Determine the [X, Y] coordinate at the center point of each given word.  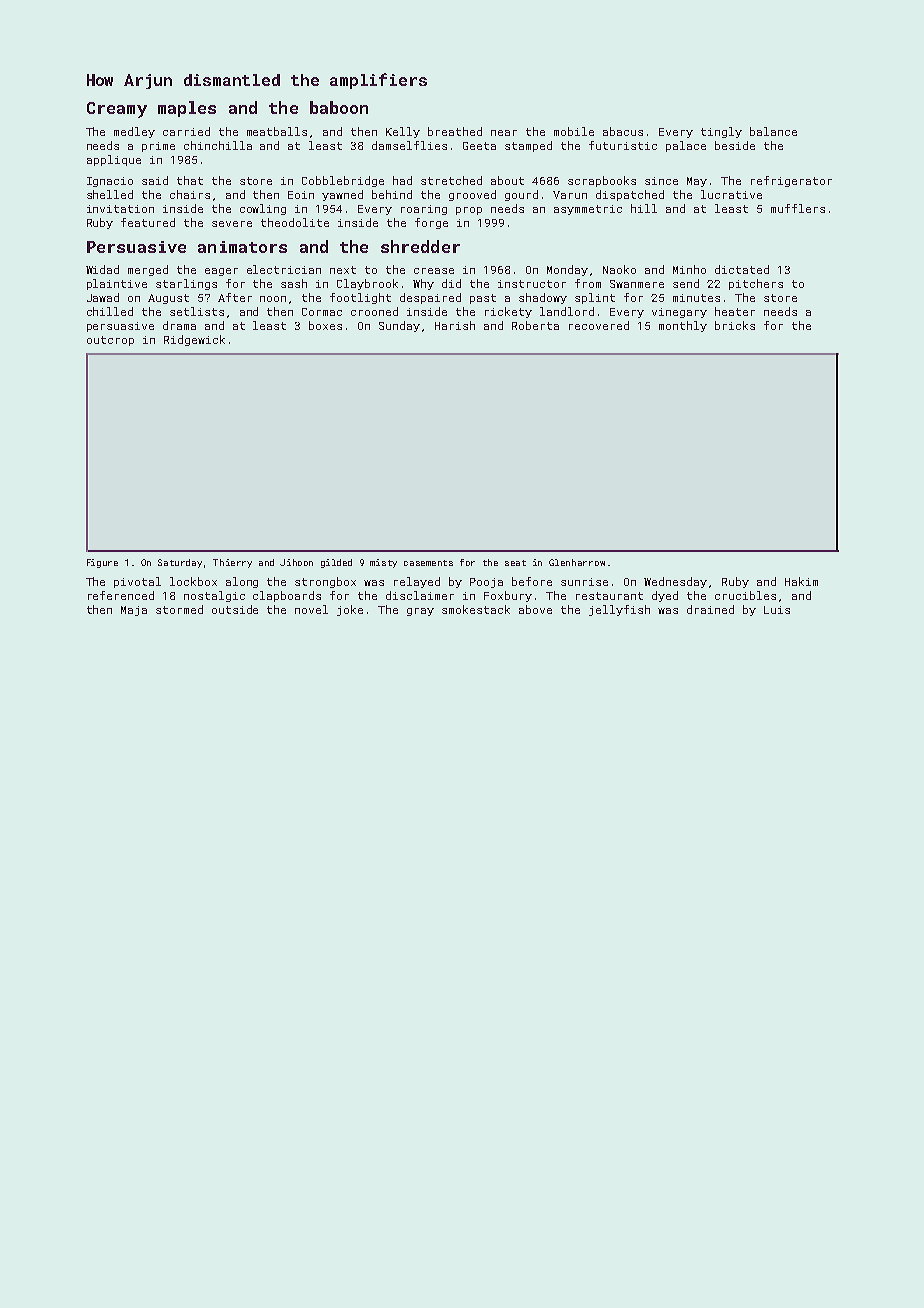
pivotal [137, 582]
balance [773, 131]
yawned [342, 195]
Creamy [117, 110]
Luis [777, 610]
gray [420, 612]
